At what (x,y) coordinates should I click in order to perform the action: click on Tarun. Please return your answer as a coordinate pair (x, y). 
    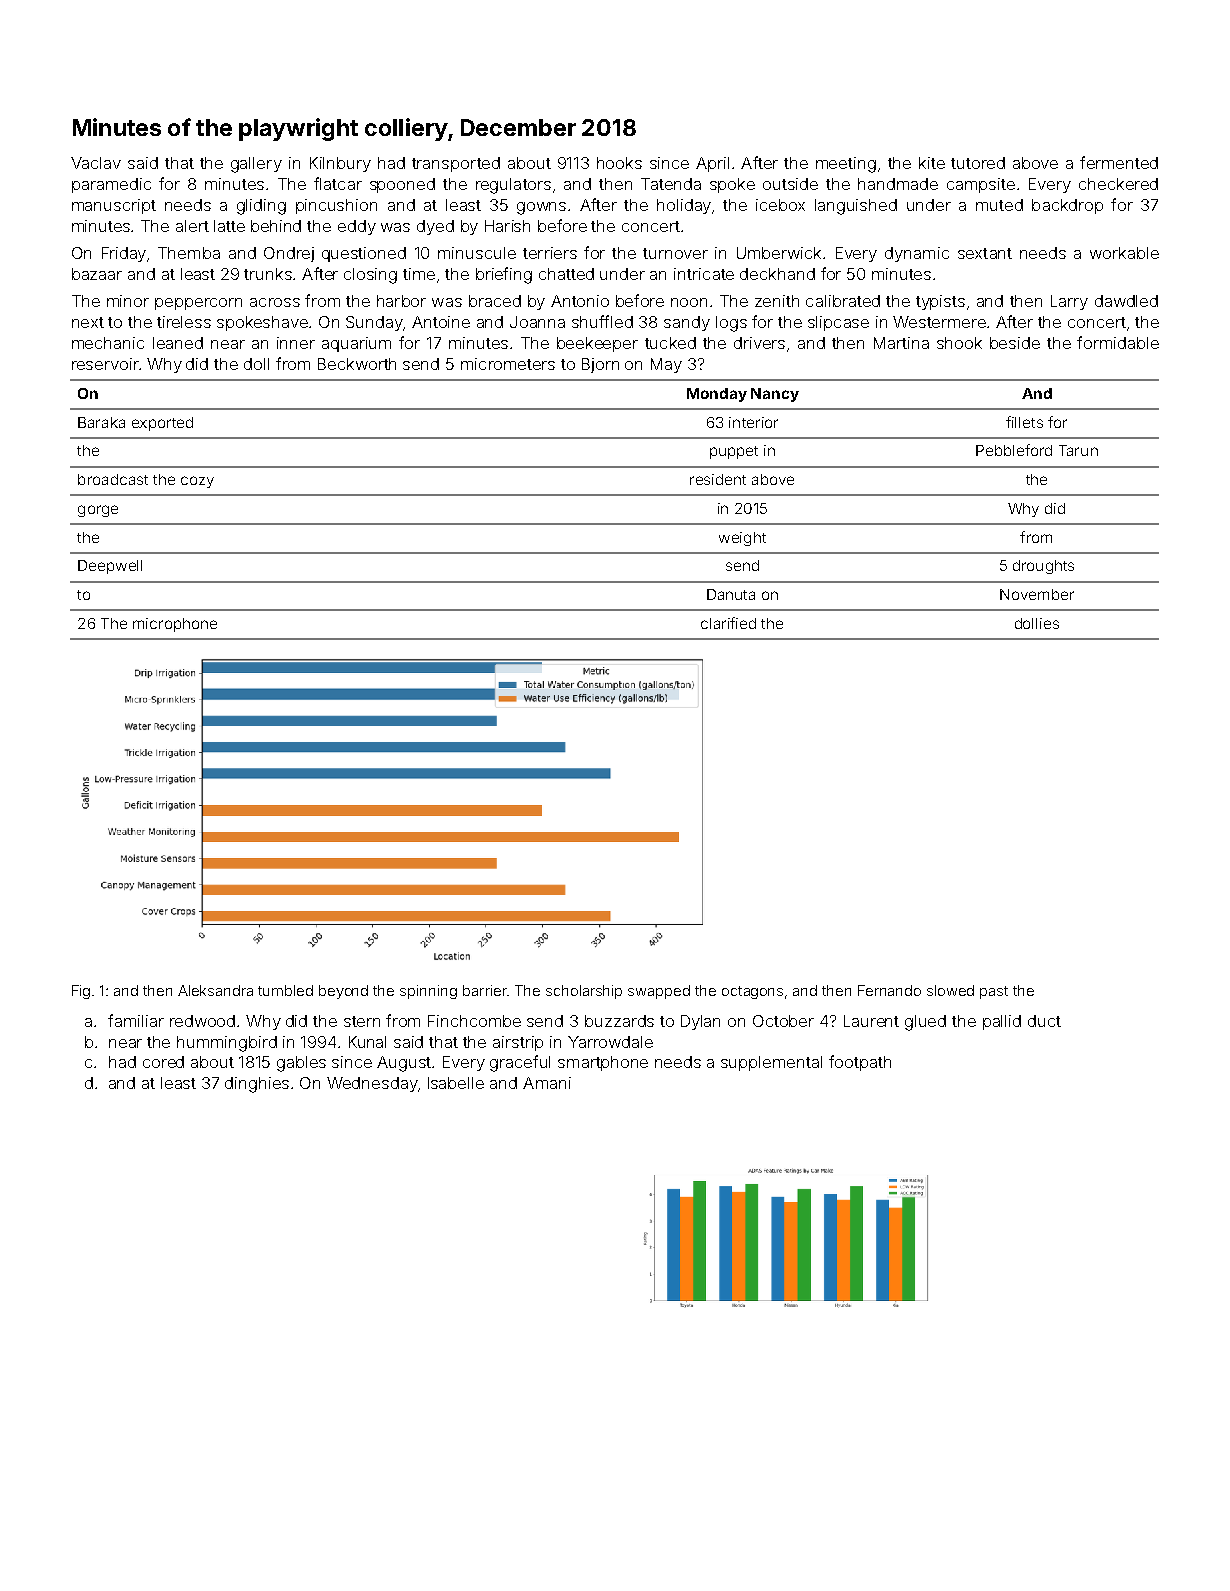
    Looking at the image, I should click on (1078, 450).
